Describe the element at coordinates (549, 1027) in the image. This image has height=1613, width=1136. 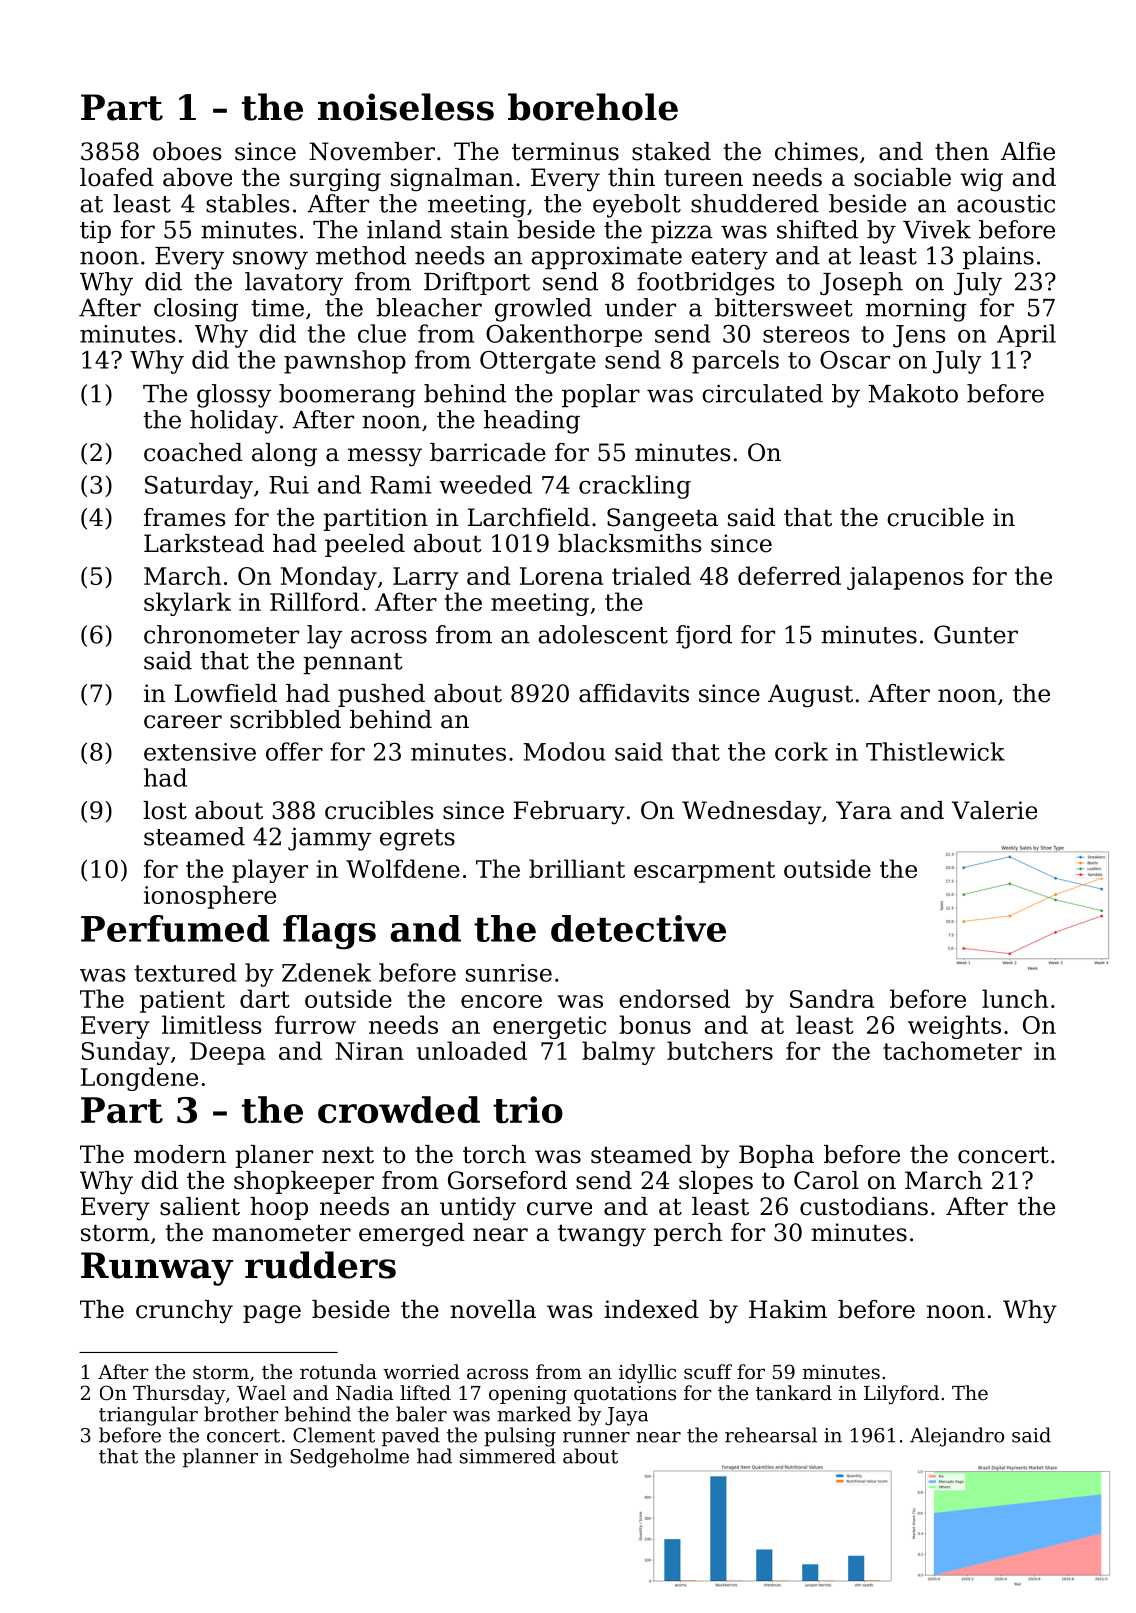
I see `energetic` at that location.
